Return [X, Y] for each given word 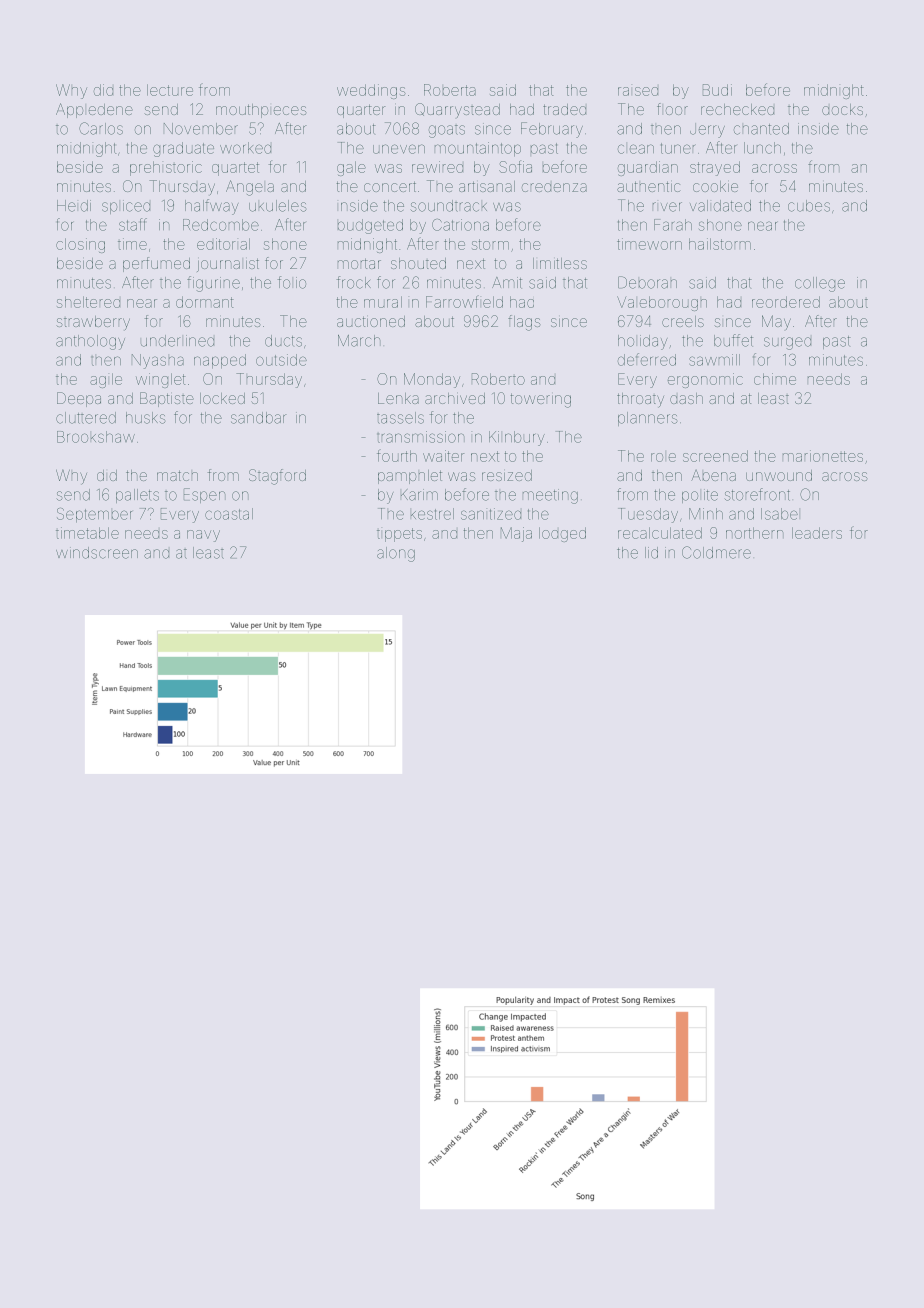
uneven [399, 149]
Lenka [398, 398]
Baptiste [167, 399]
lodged [562, 534]
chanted [761, 129]
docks [842, 109]
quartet [235, 169]
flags [524, 323]
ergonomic [705, 380]
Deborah [647, 282]
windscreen [97, 553]
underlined [177, 341]
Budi [717, 90]
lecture [170, 90]
